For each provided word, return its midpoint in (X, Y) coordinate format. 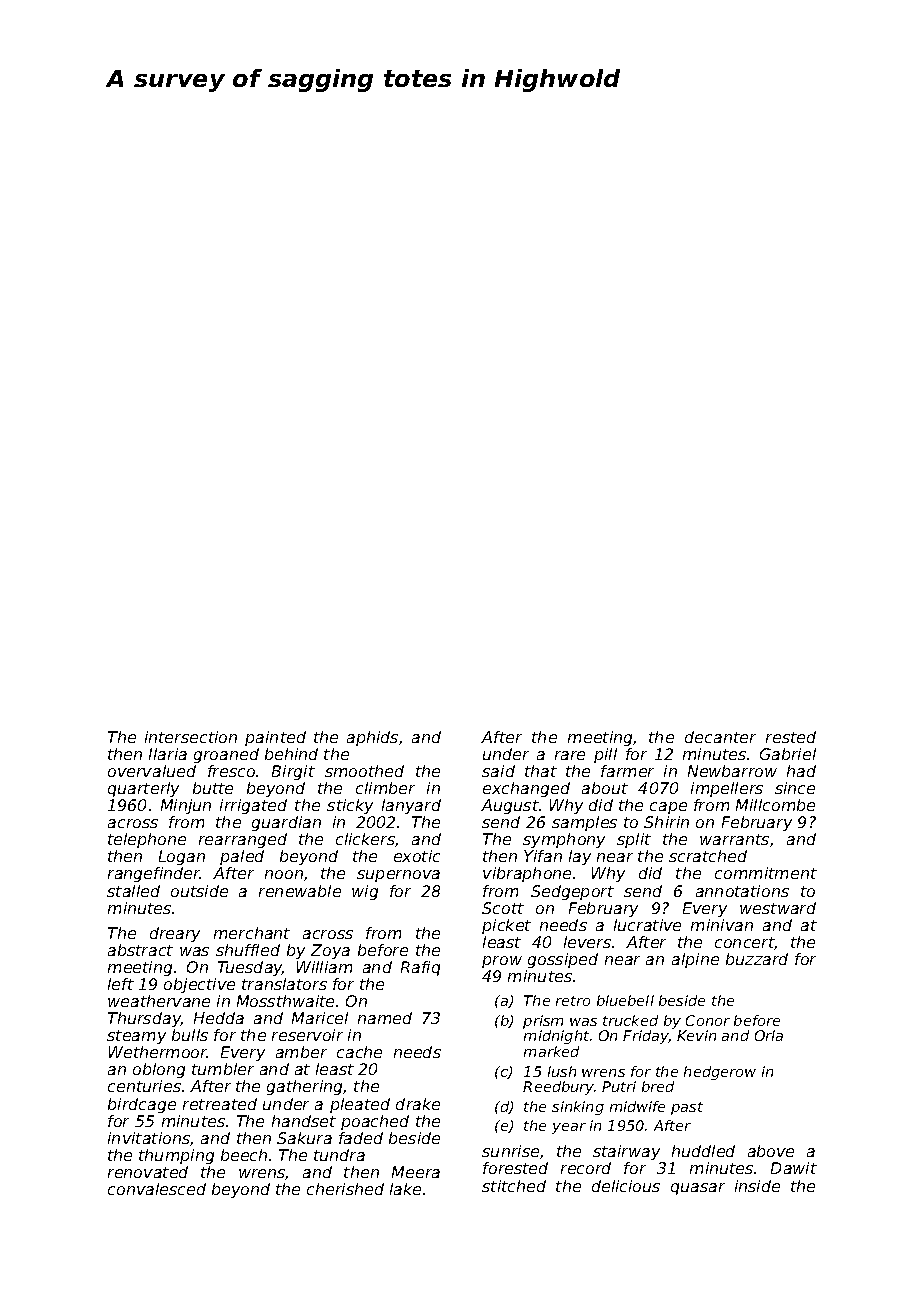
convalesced (157, 1189)
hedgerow (720, 1073)
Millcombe (775, 805)
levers (587, 942)
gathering (305, 1087)
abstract (140, 950)
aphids (372, 738)
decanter (720, 737)
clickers (365, 839)
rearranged (243, 840)
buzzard (757, 959)
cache (359, 1052)
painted (275, 738)
